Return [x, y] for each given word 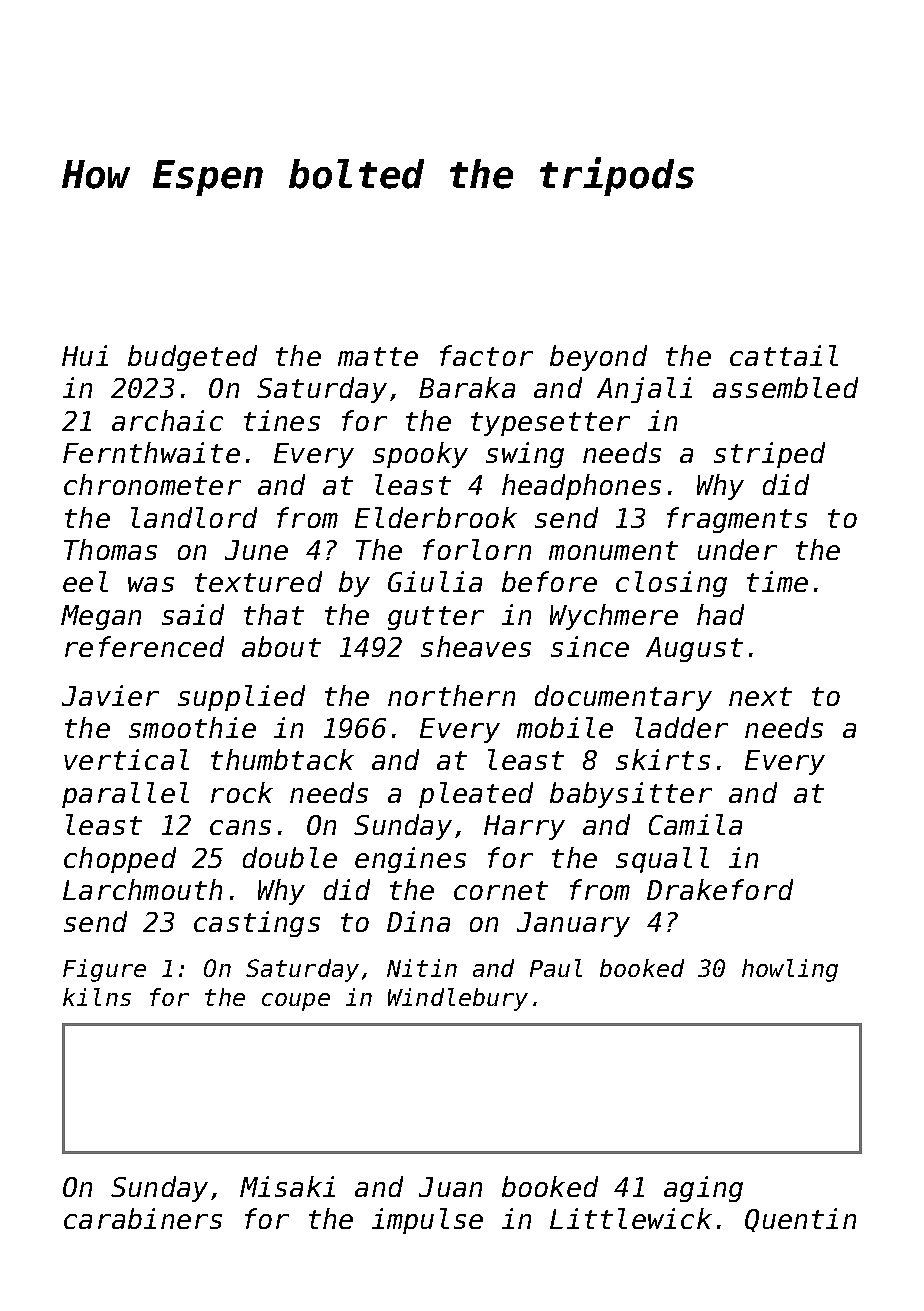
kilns [97, 997]
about [281, 646]
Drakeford [720, 889]
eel [85, 581]
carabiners [143, 1218]
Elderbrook [436, 517]
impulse [427, 1221]
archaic [167, 420]
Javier [110, 695]
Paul [556, 968]
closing [671, 584]
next [760, 696]
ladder [681, 727]
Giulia [435, 581]
